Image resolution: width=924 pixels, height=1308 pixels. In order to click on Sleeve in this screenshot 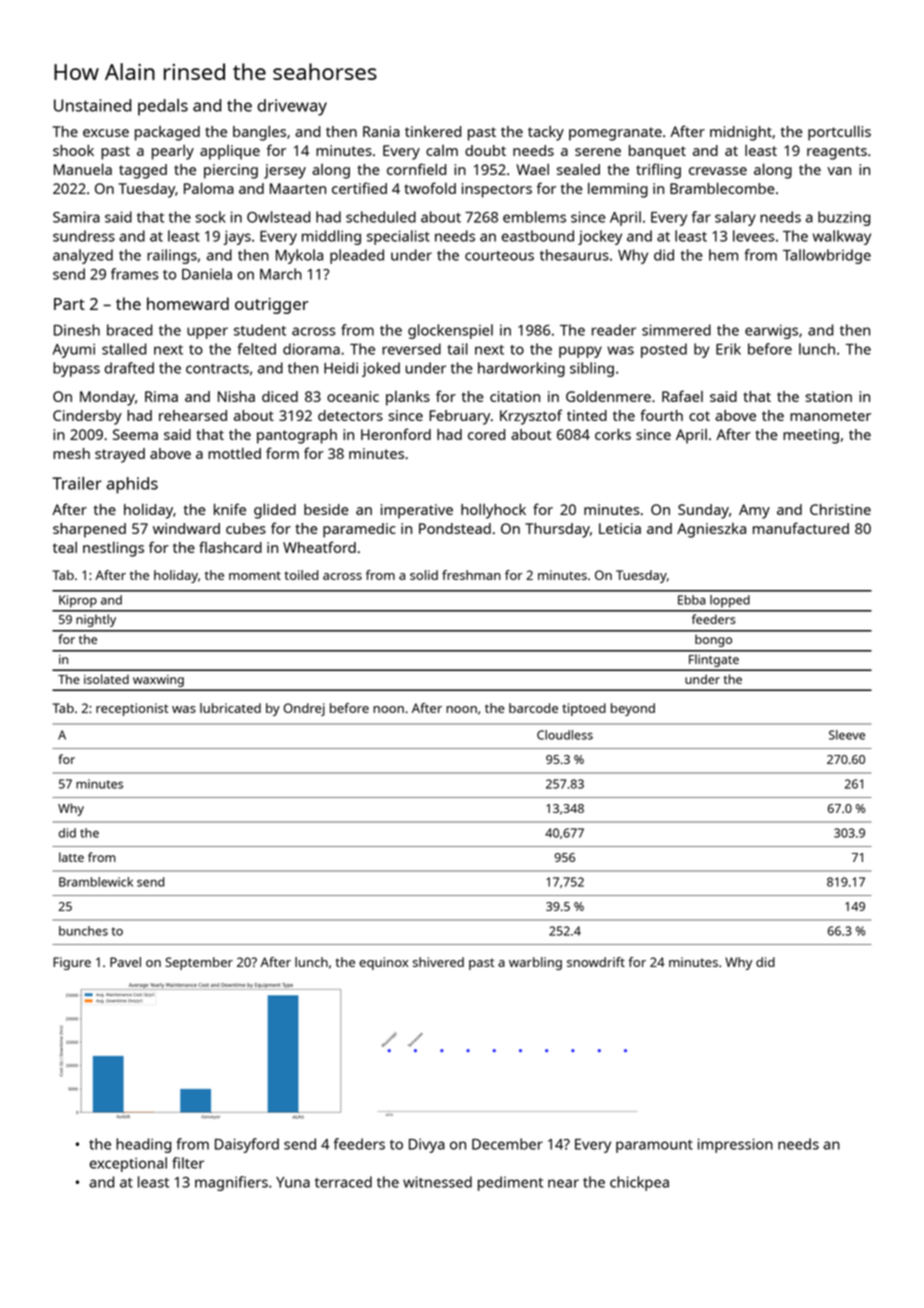, I will do `click(847, 735)`.
